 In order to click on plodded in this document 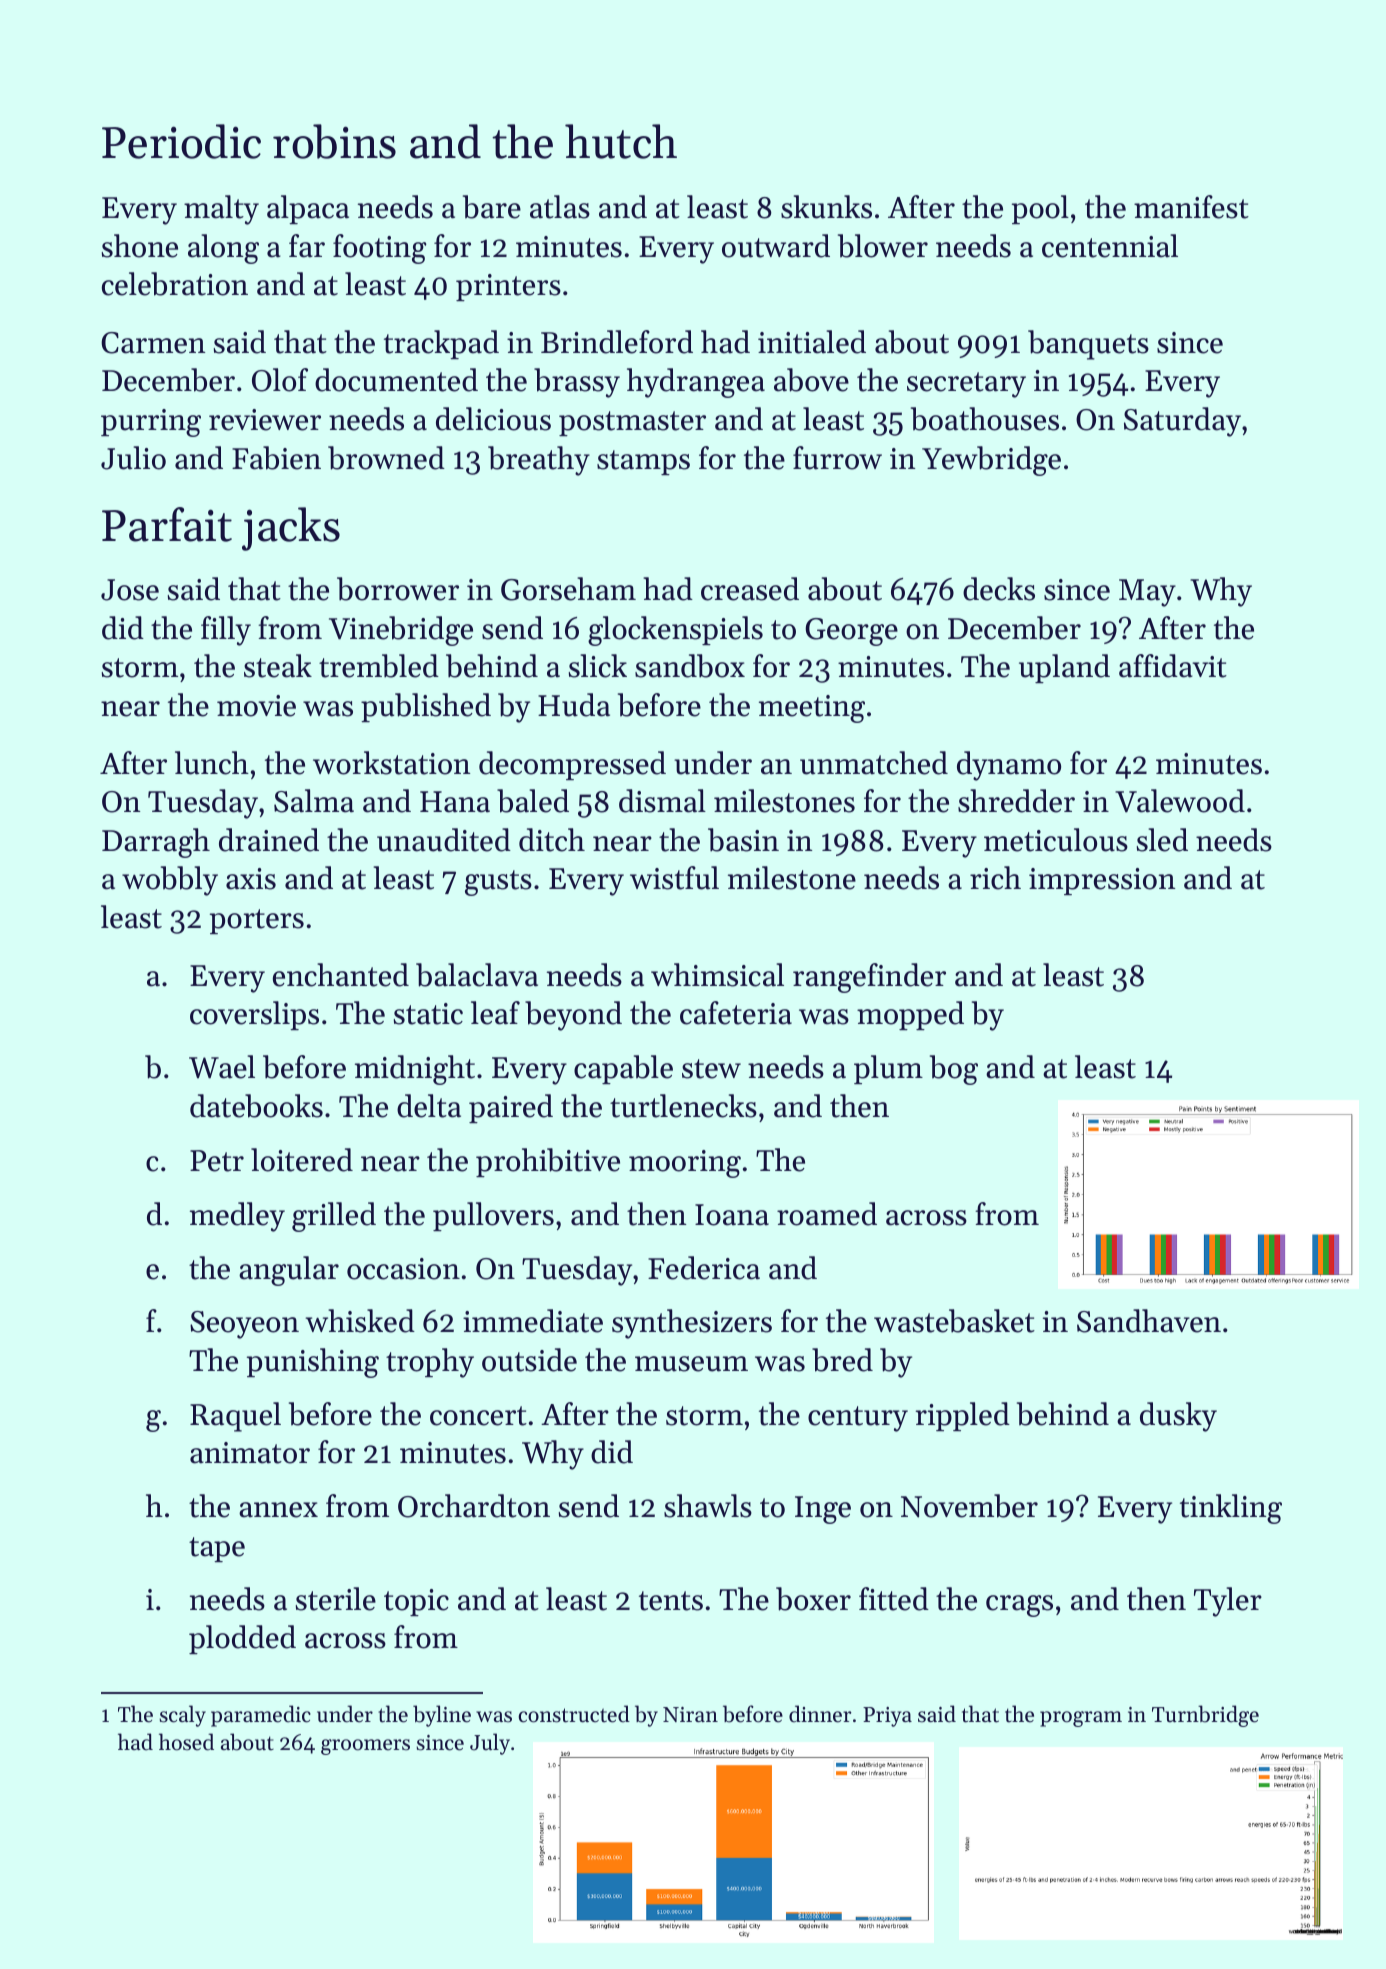, I will do `click(242, 1639)`.
